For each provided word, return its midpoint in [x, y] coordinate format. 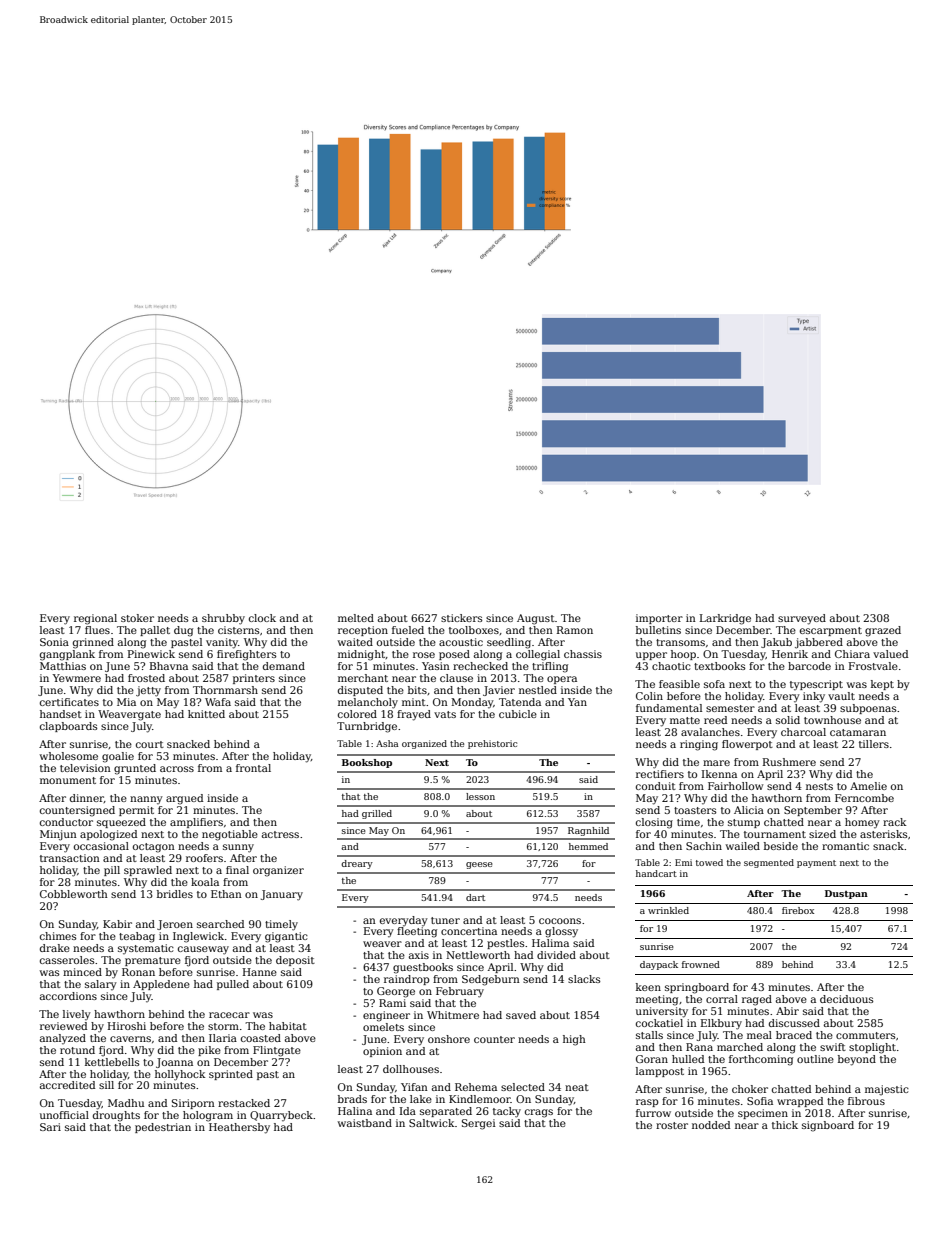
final [237, 870]
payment [816, 864]
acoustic [461, 642]
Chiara [852, 654]
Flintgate [277, 1051]
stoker [137, 618]
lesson [480, 796]
